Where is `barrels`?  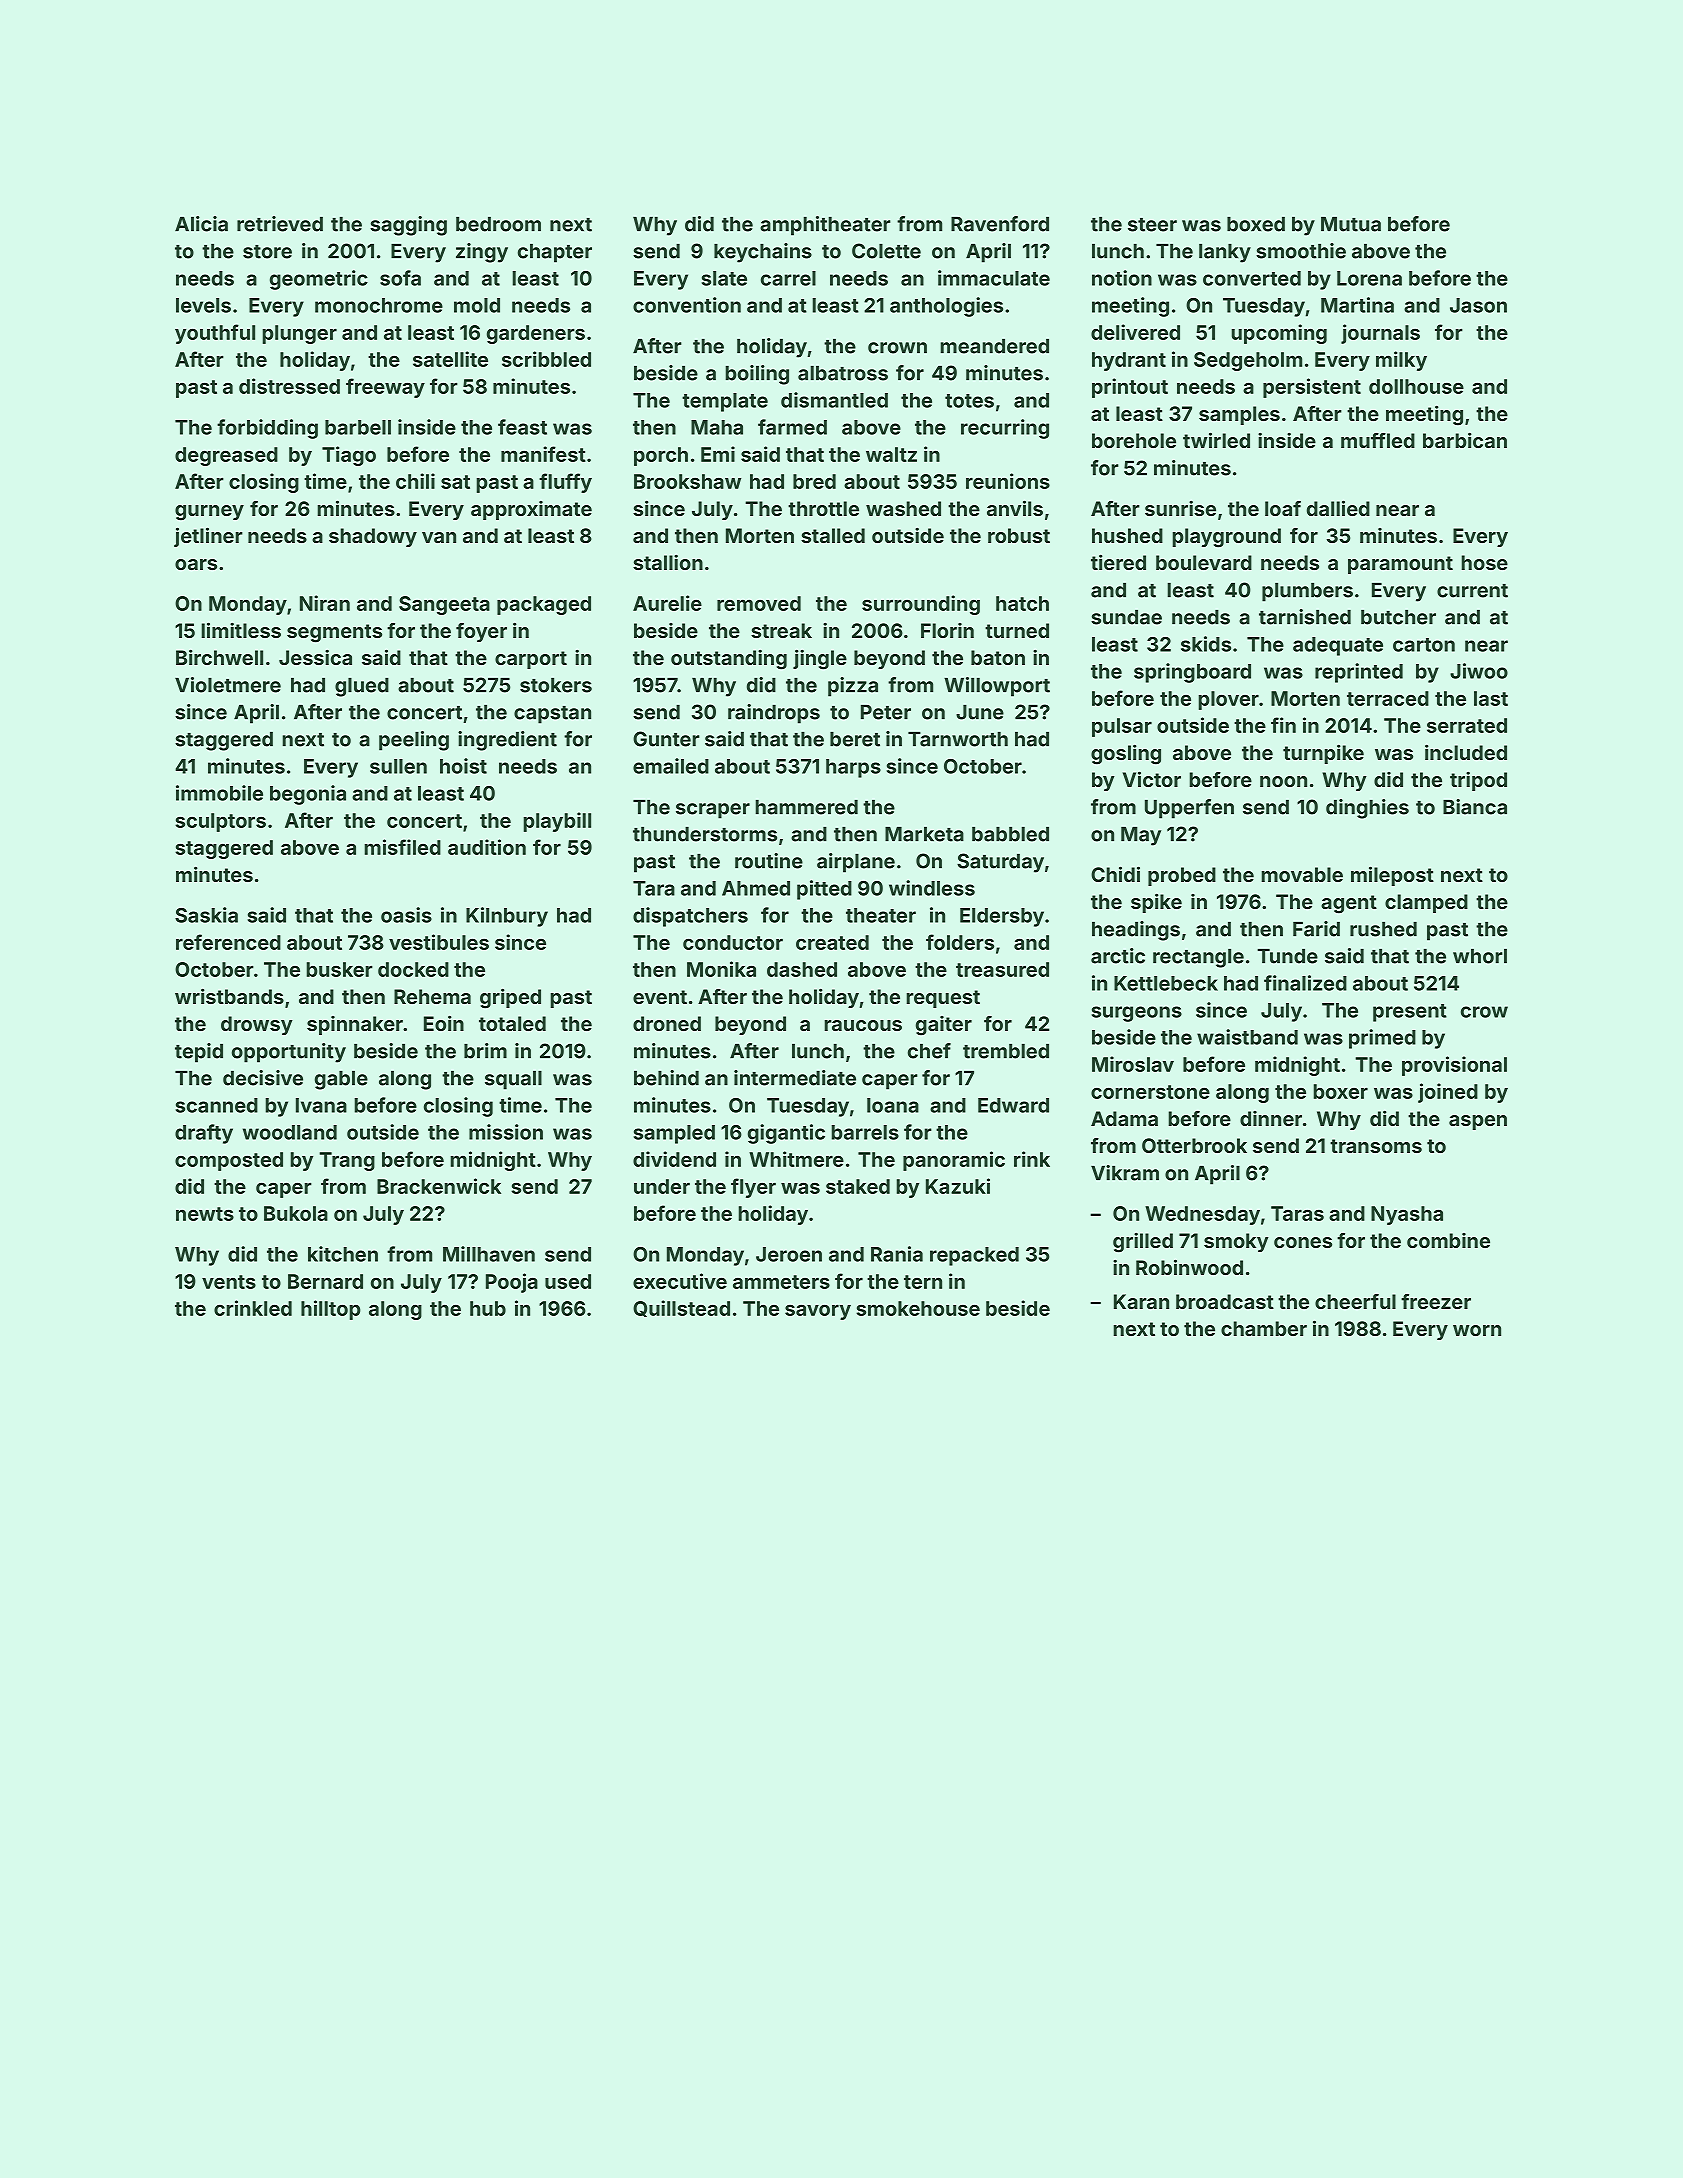
barrels is located at coordinates (865, 1132).
